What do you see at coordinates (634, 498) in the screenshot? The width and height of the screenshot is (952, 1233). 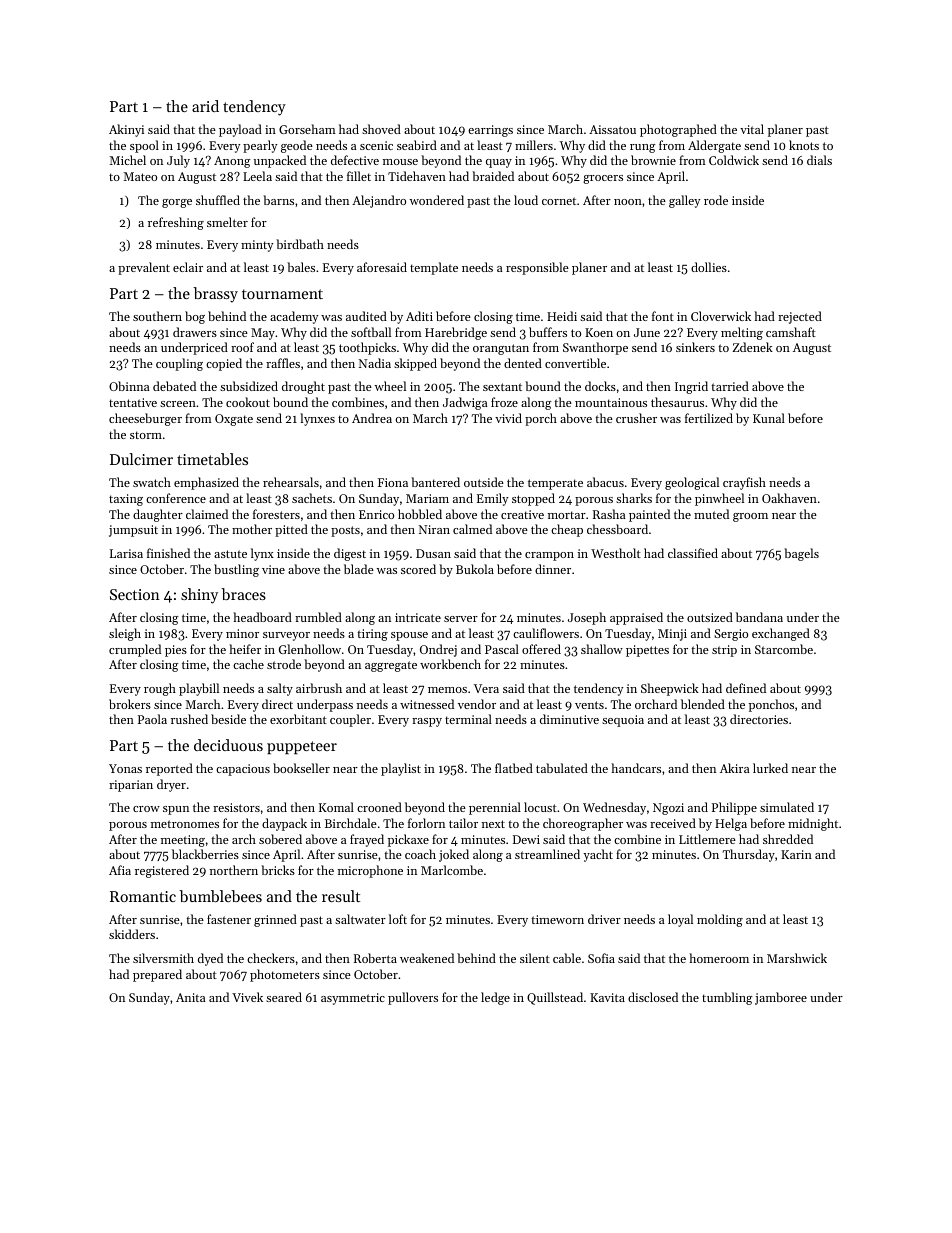 I see `sharks` at bounding box center [634, 498].
